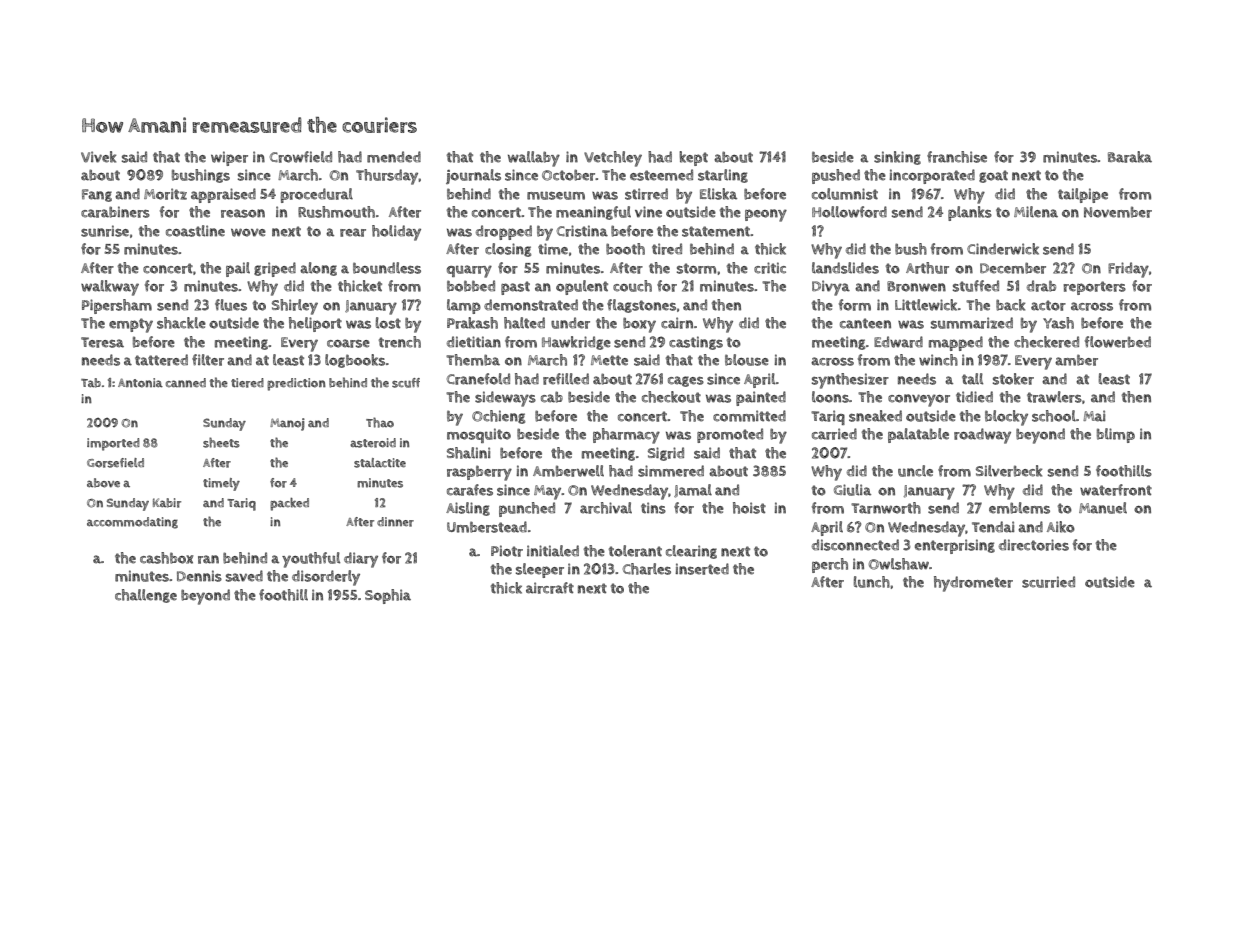 This document has width=1233, height=952. What do you see at coordinates (208, 360) in the document?
I see `filter` at bounding box center [208, 360].
